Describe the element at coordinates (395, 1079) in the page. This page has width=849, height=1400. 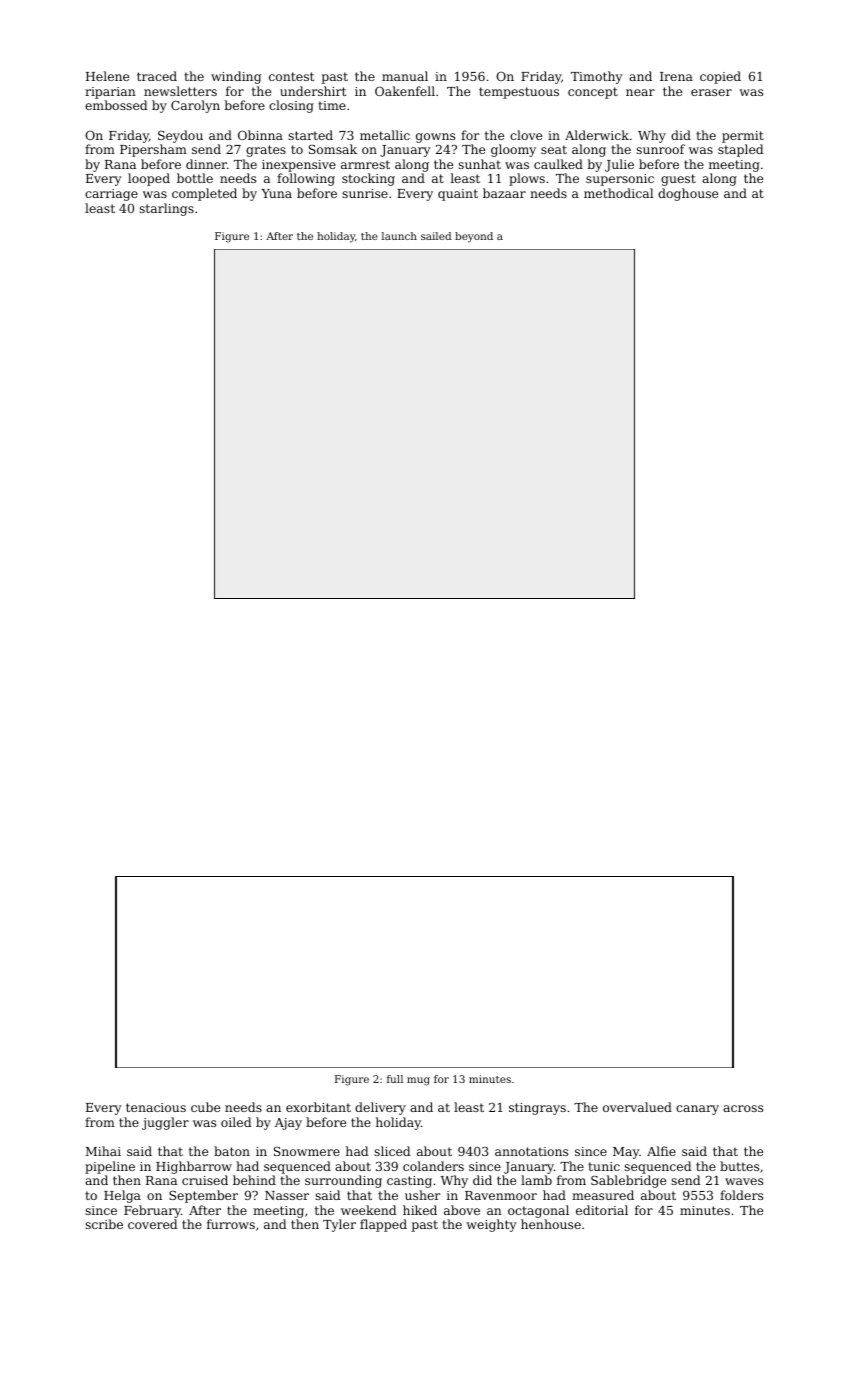
I see `full` at that location.
